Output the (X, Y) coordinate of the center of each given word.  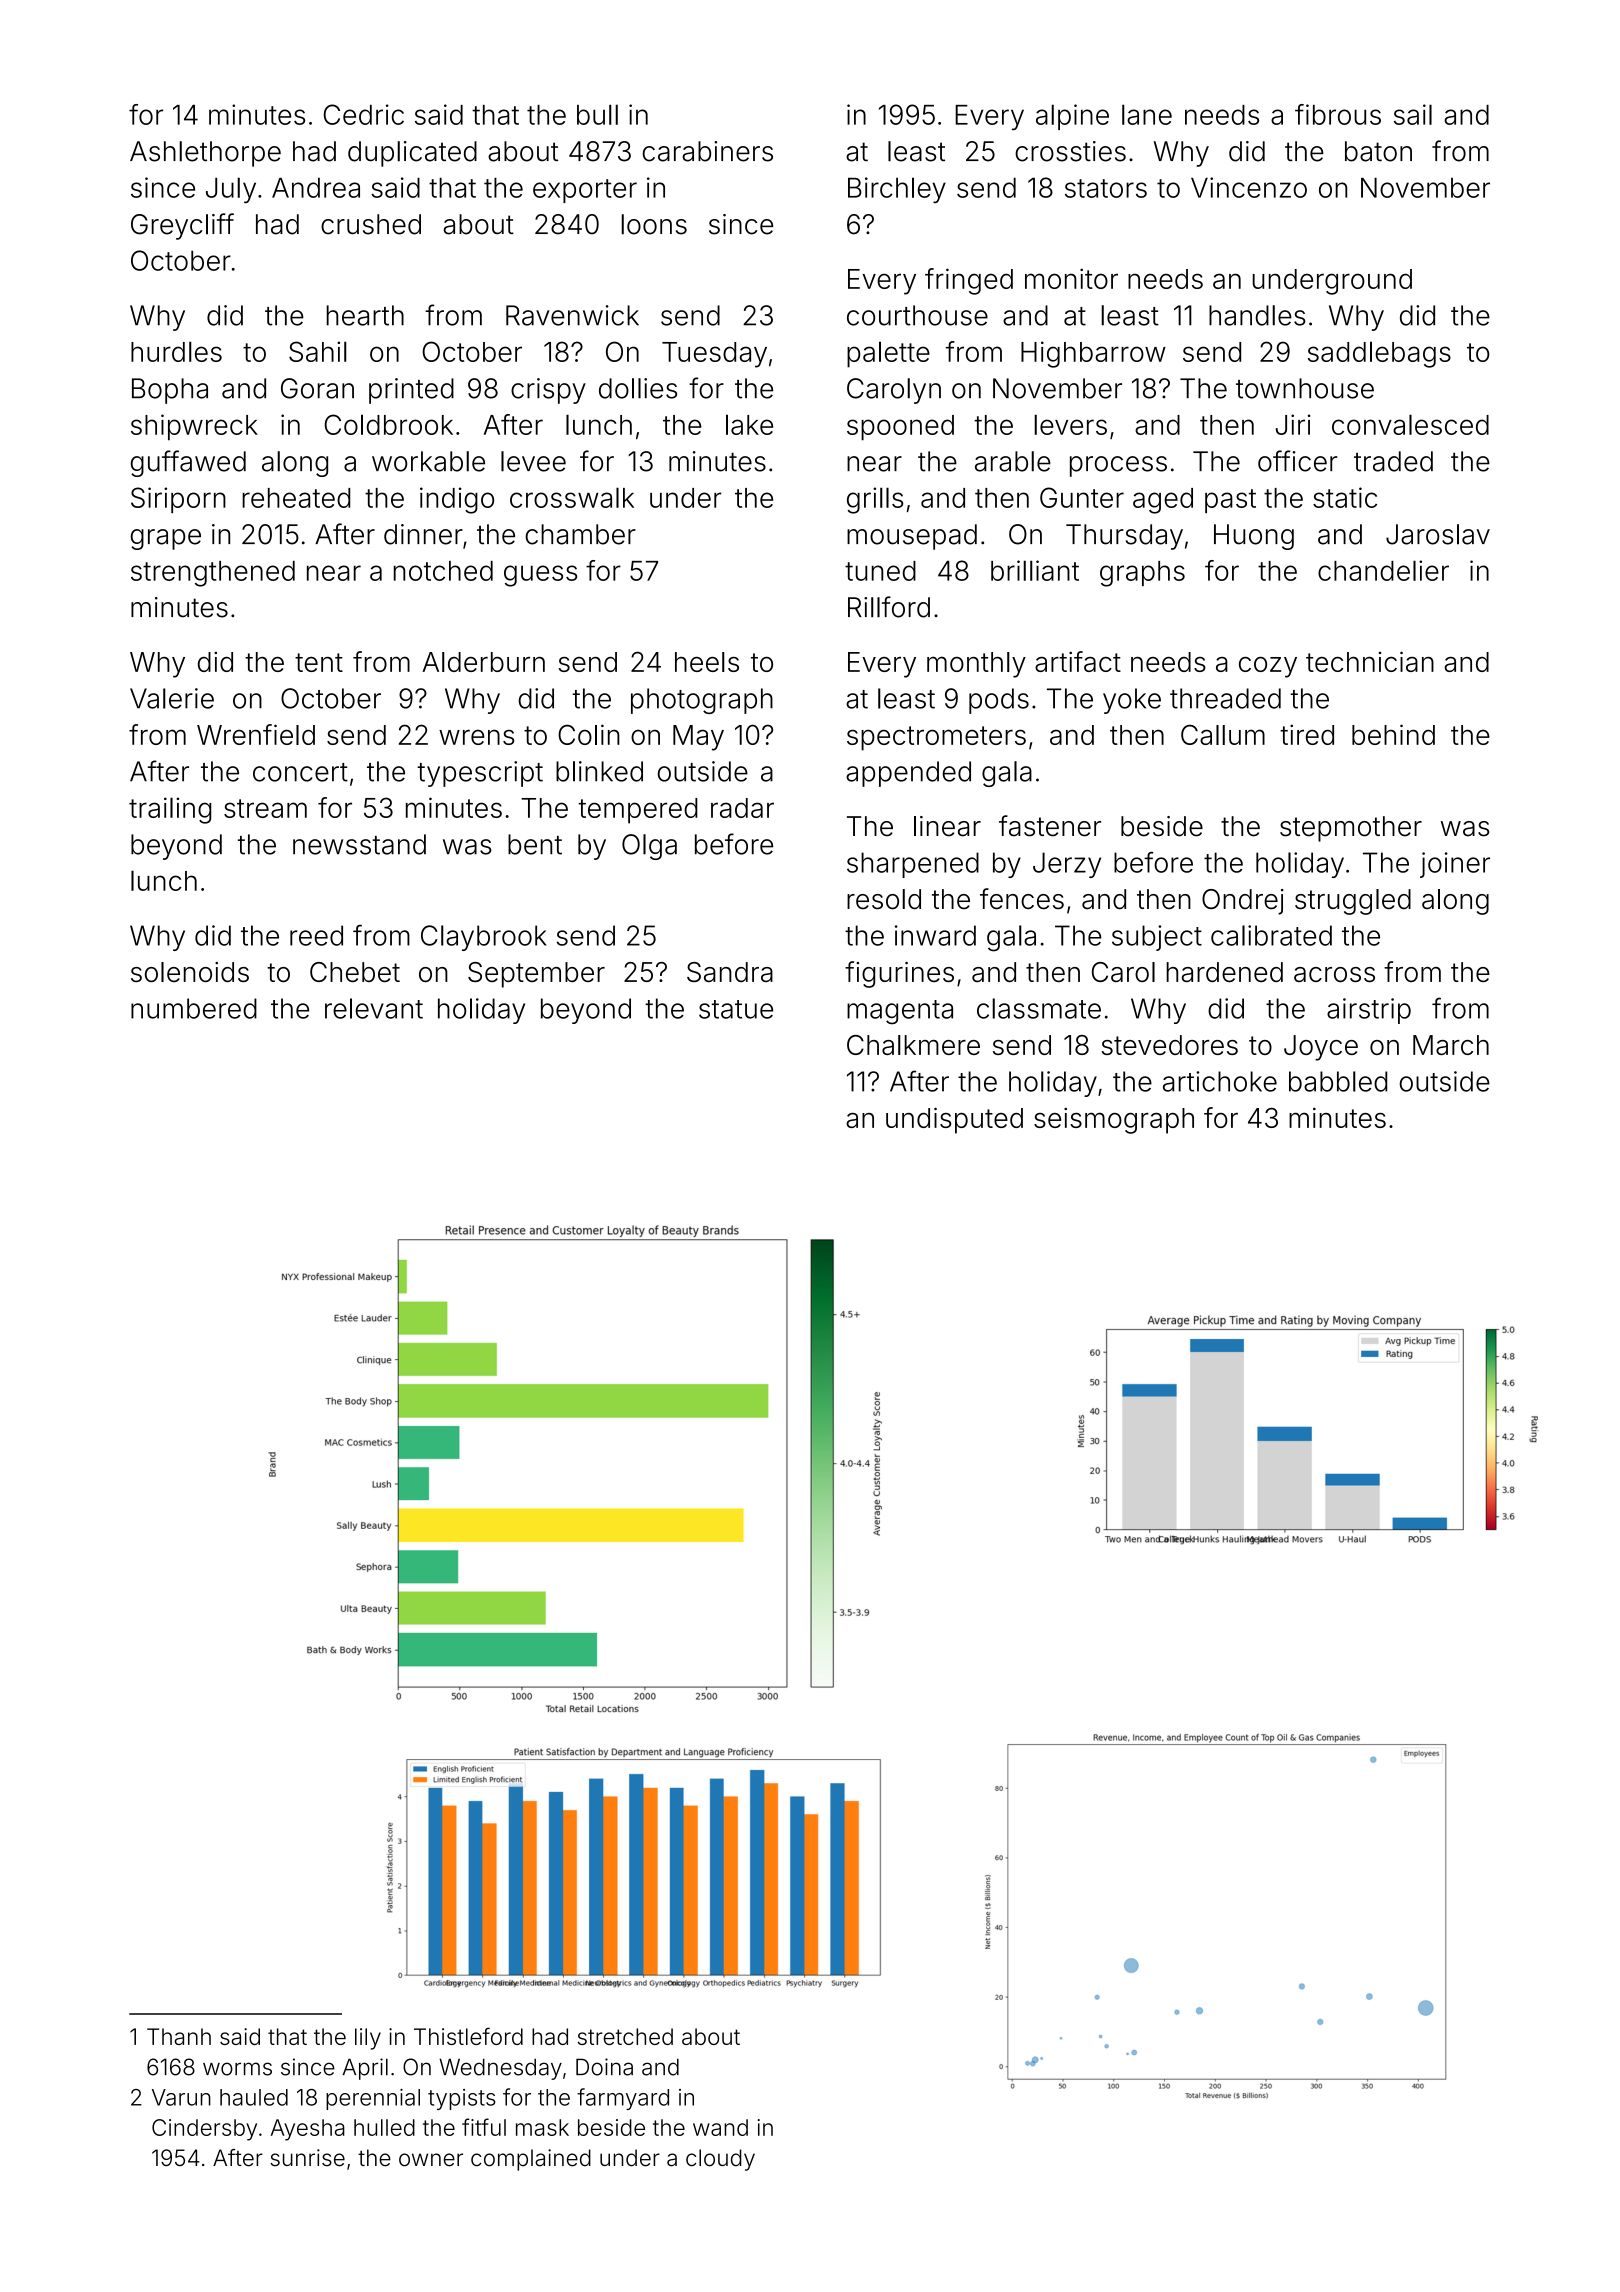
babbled (1338, 1081)
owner (431, 2160)
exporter (585, 191)
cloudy (720, 2160)
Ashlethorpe (205, 154)
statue (736, 1009)
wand (720, 2127)
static (1345, 497)
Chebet (355, 972)
